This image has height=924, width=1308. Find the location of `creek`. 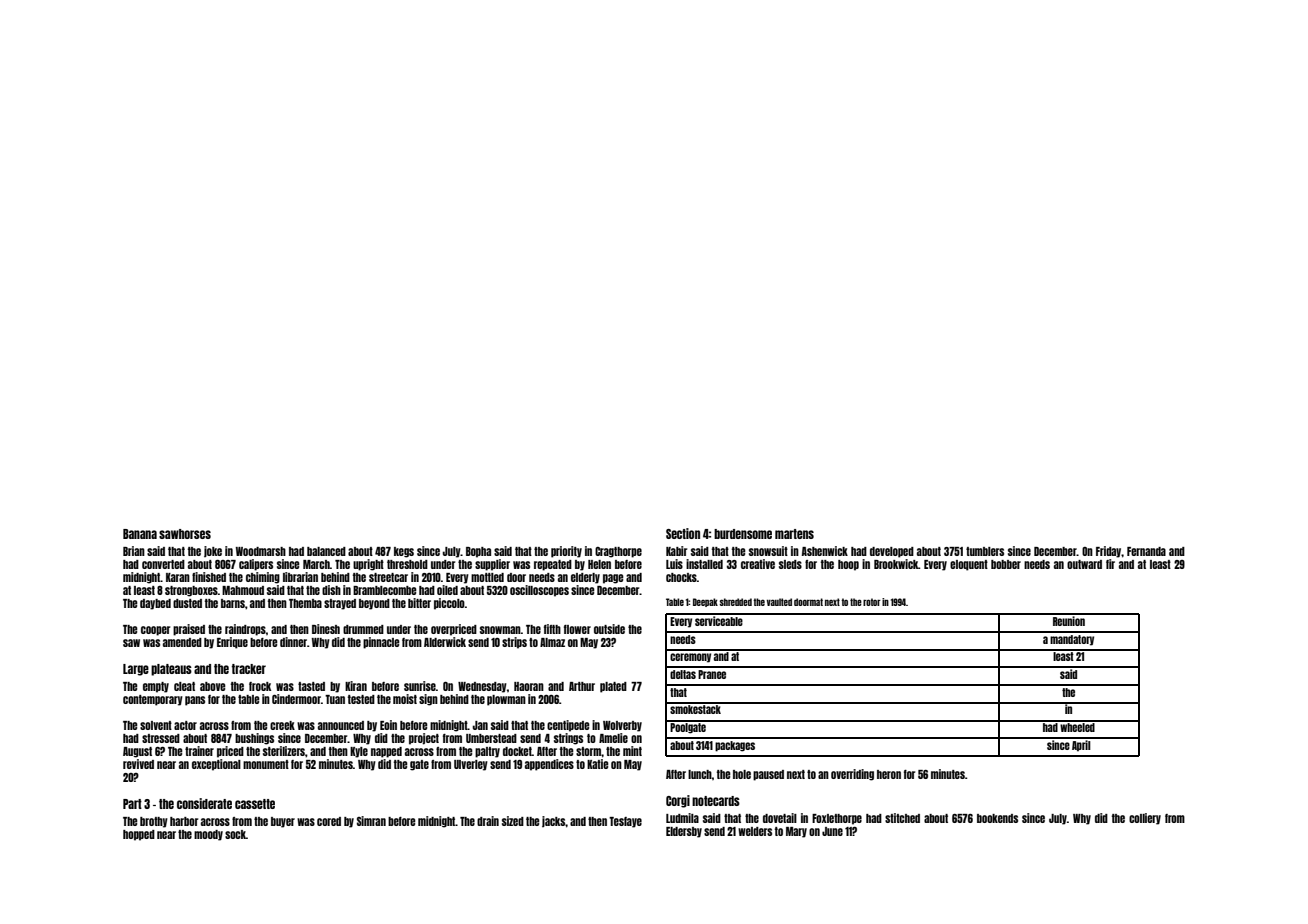

creek is located at coordinates (282, 725).
